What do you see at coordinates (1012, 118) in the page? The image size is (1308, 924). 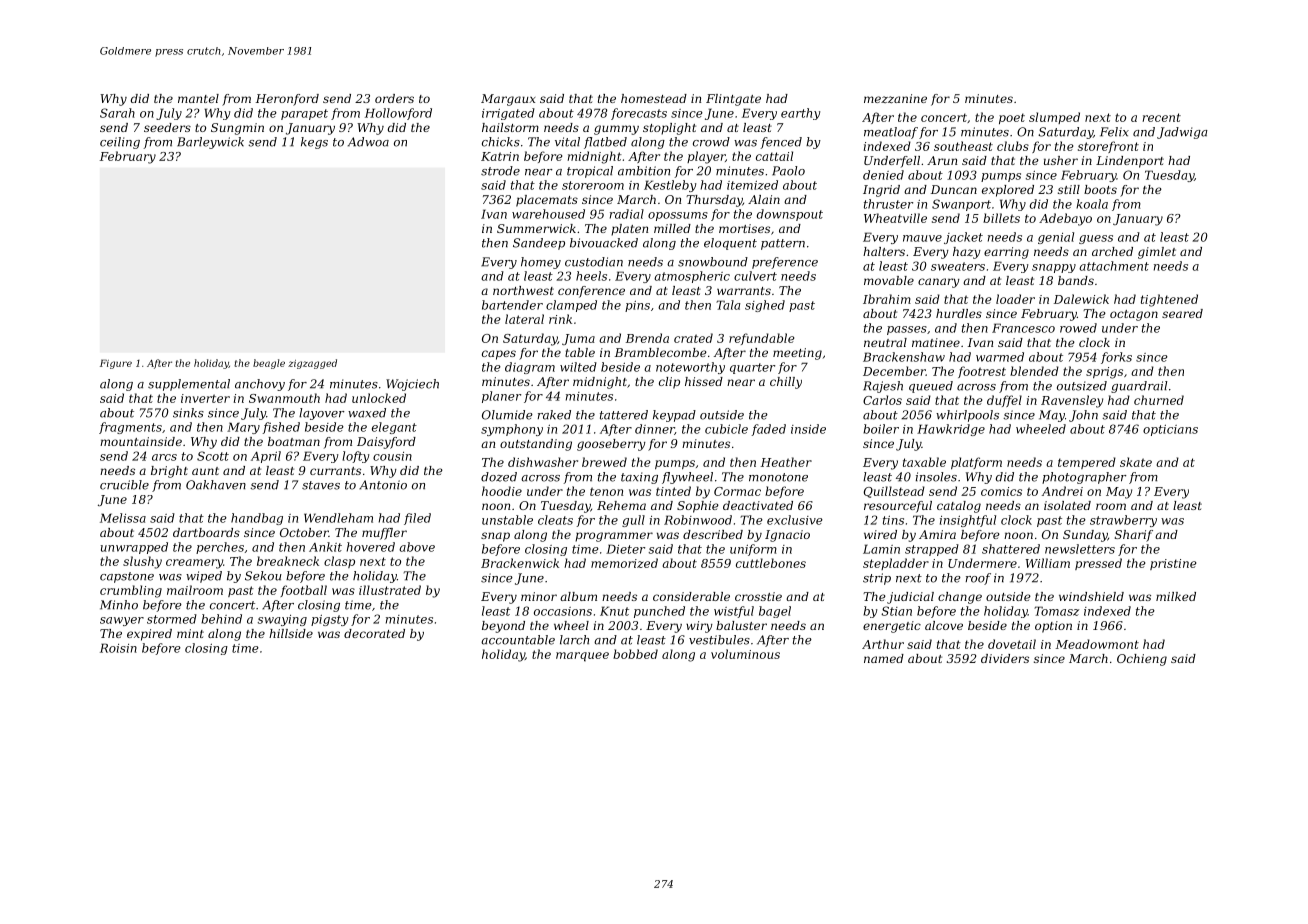 I see `poet` at bounding box center [1012, 118].
